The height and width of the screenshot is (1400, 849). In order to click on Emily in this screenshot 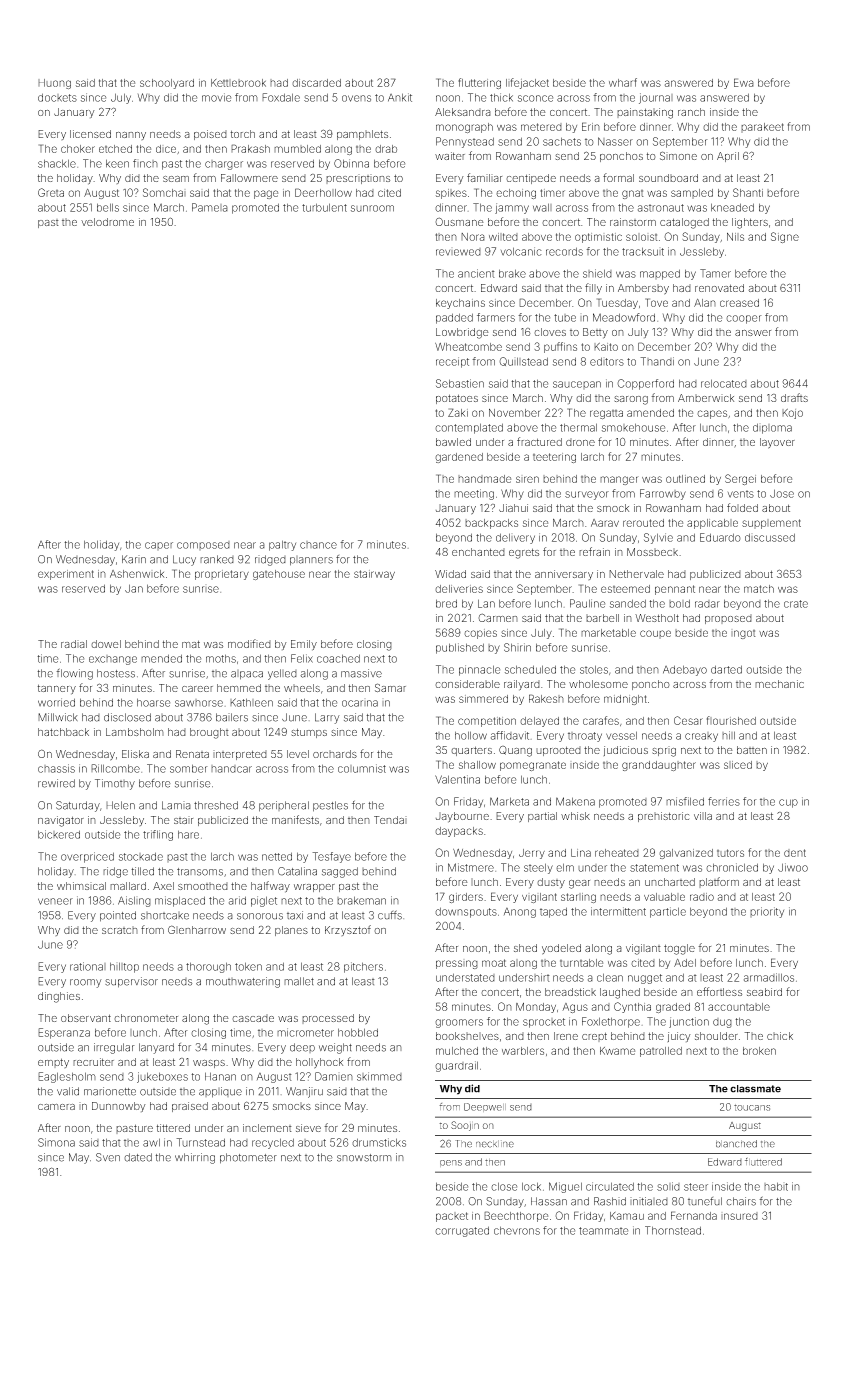, I will do `click(304, 645)`.
